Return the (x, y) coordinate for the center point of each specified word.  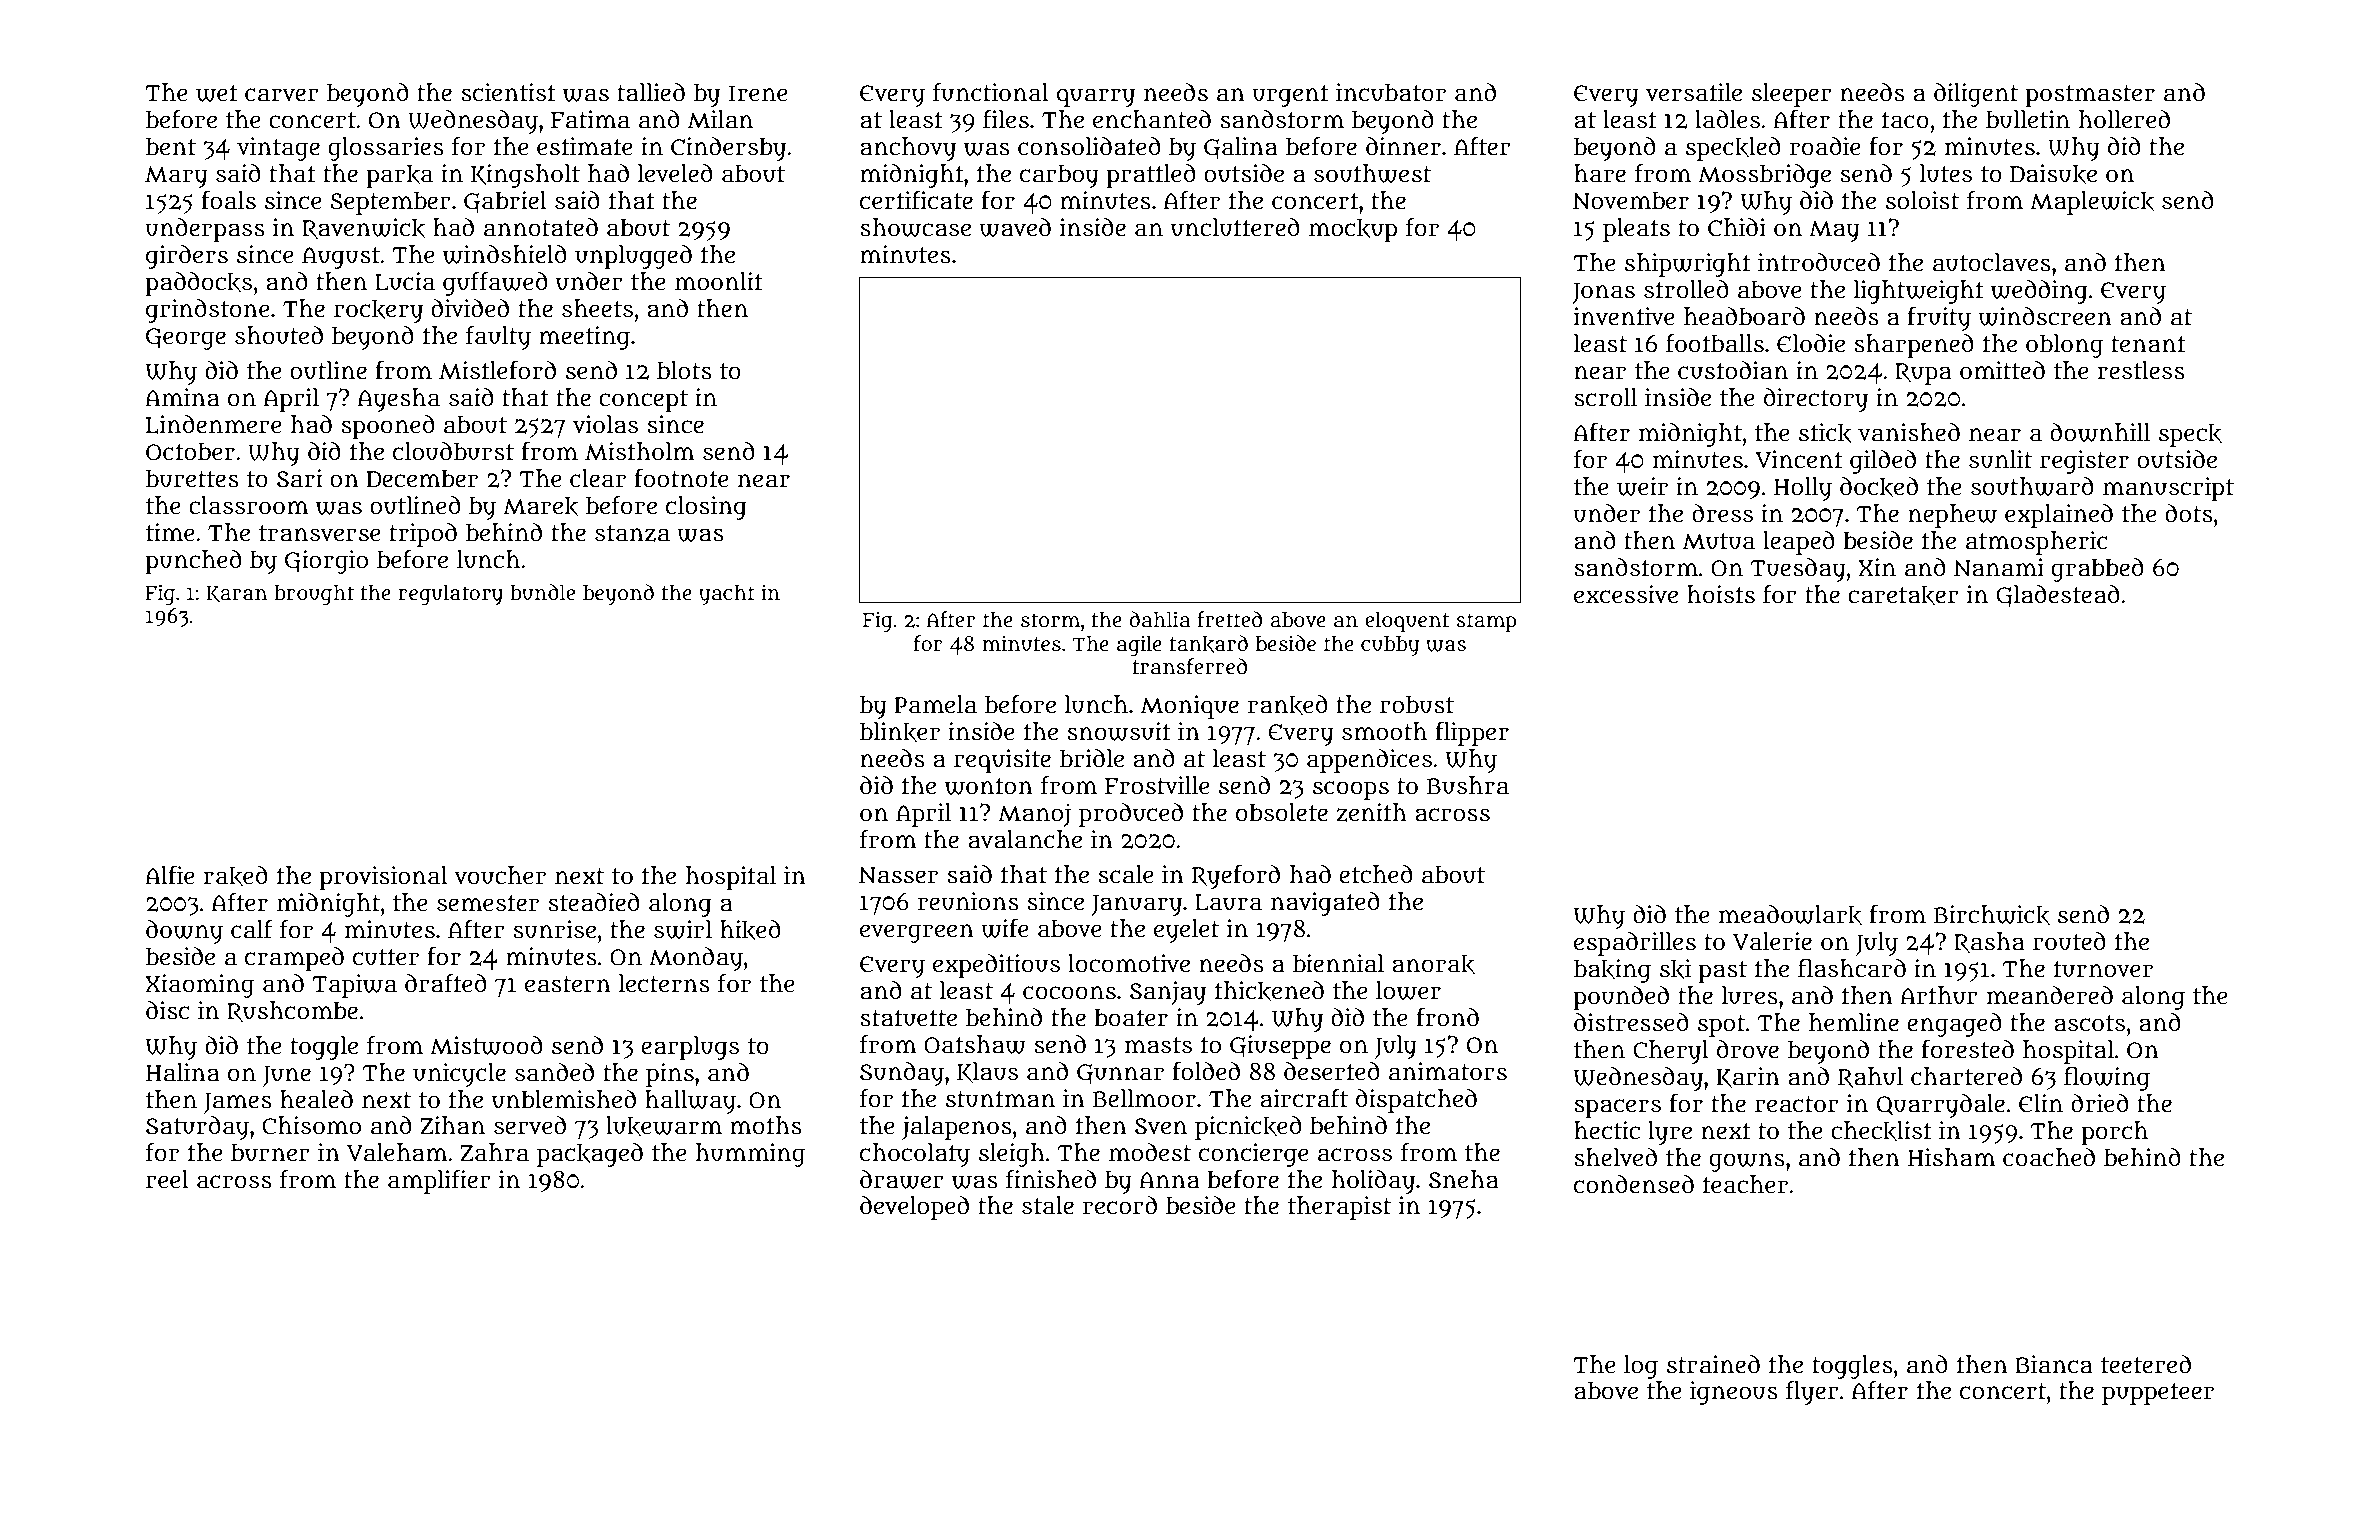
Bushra (1468, 785)
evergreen (917, 933)
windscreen (2045, 316)
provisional (383, 878)
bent (171, 146)
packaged (590, 1155)
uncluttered (1235, 227)
